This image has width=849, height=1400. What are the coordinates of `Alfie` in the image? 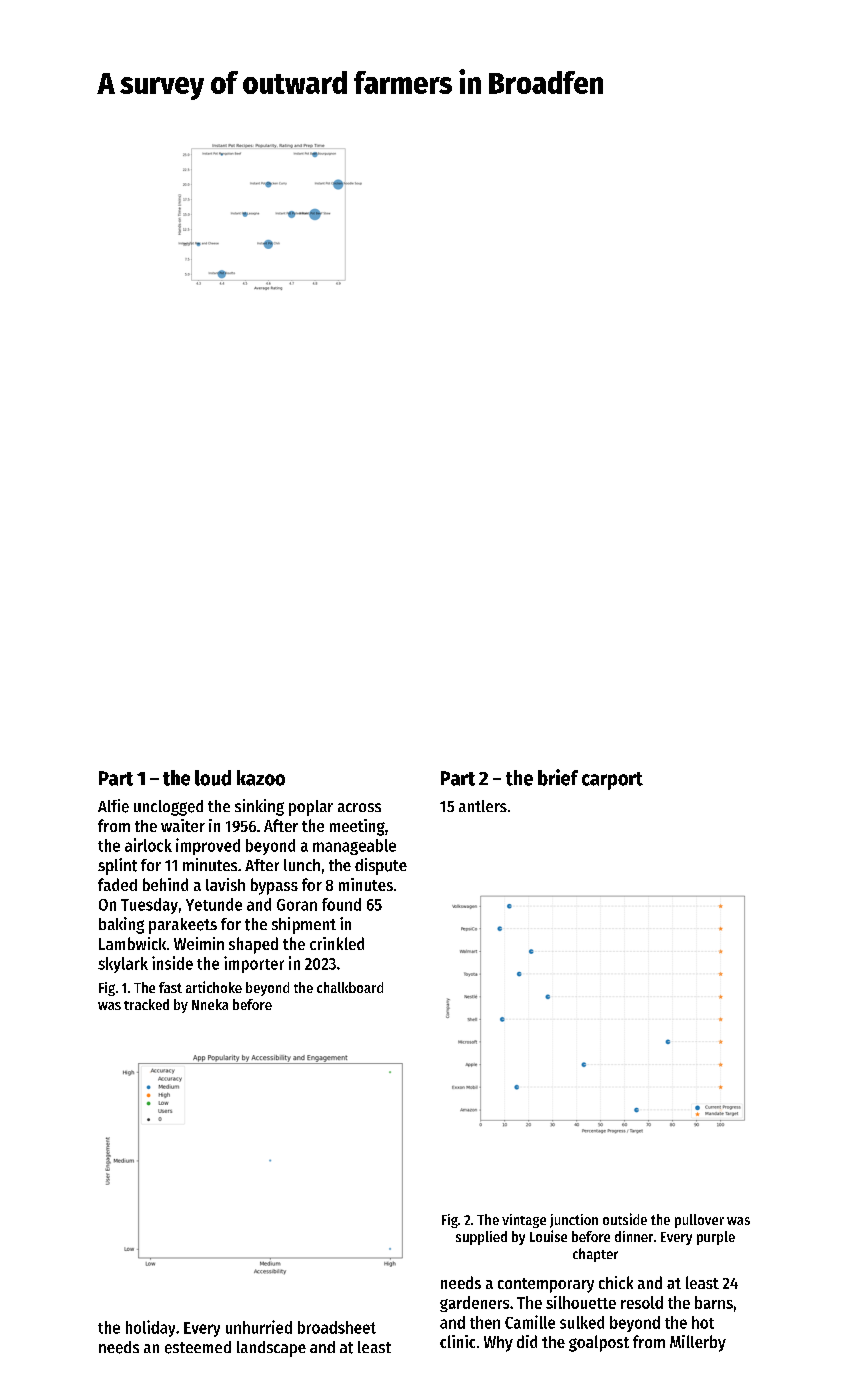 It's located at (113, 806).
